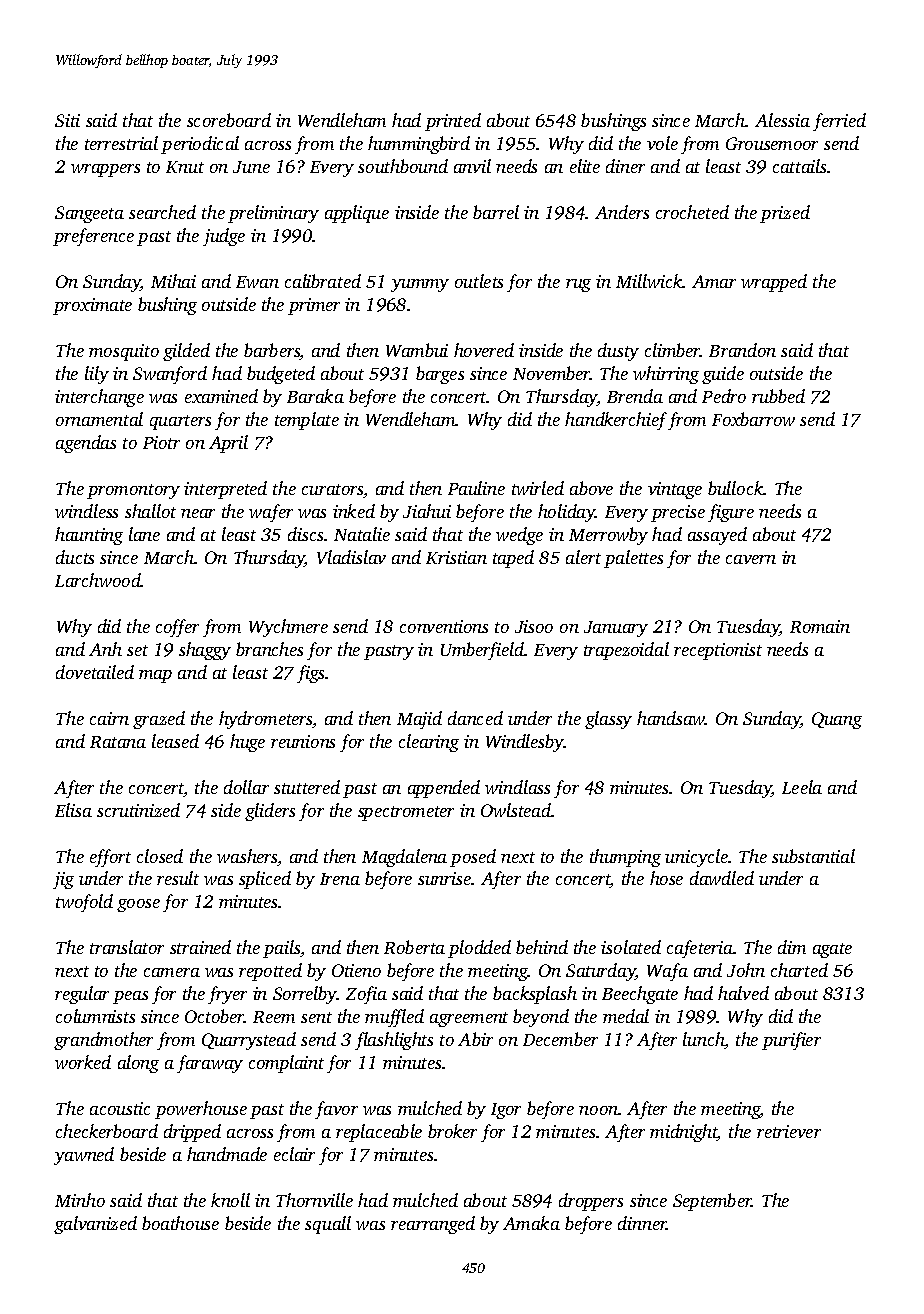 Image resolution: width=924 pixels, height=1314 pixels. Describe the element at coordinates (67, 120) in the screenshot. I see `Siti` at that location.
